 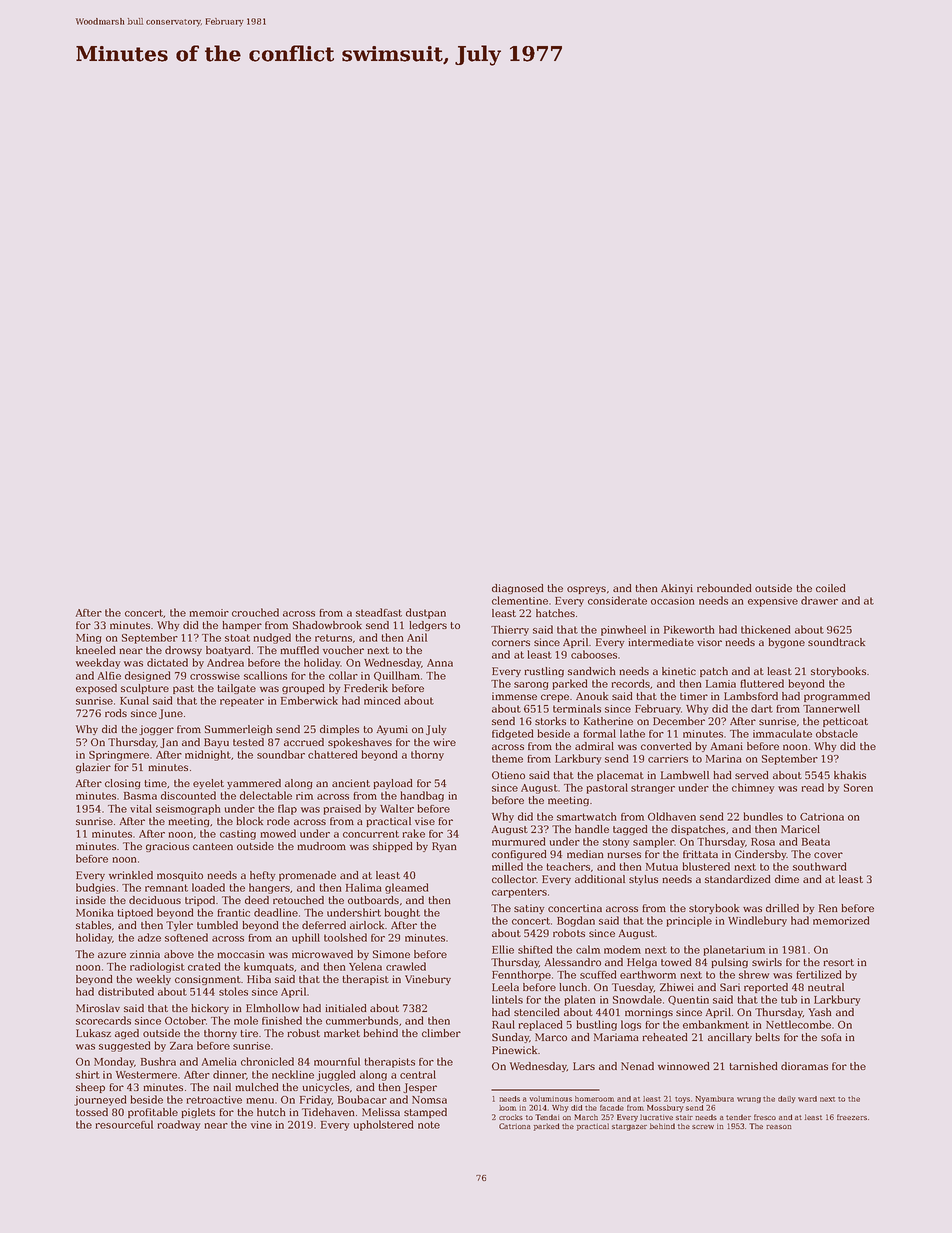 What do you see at coordinates (179, 1125) in the screenshot?
I see `roadway` at bounding box center [179, 1125].
